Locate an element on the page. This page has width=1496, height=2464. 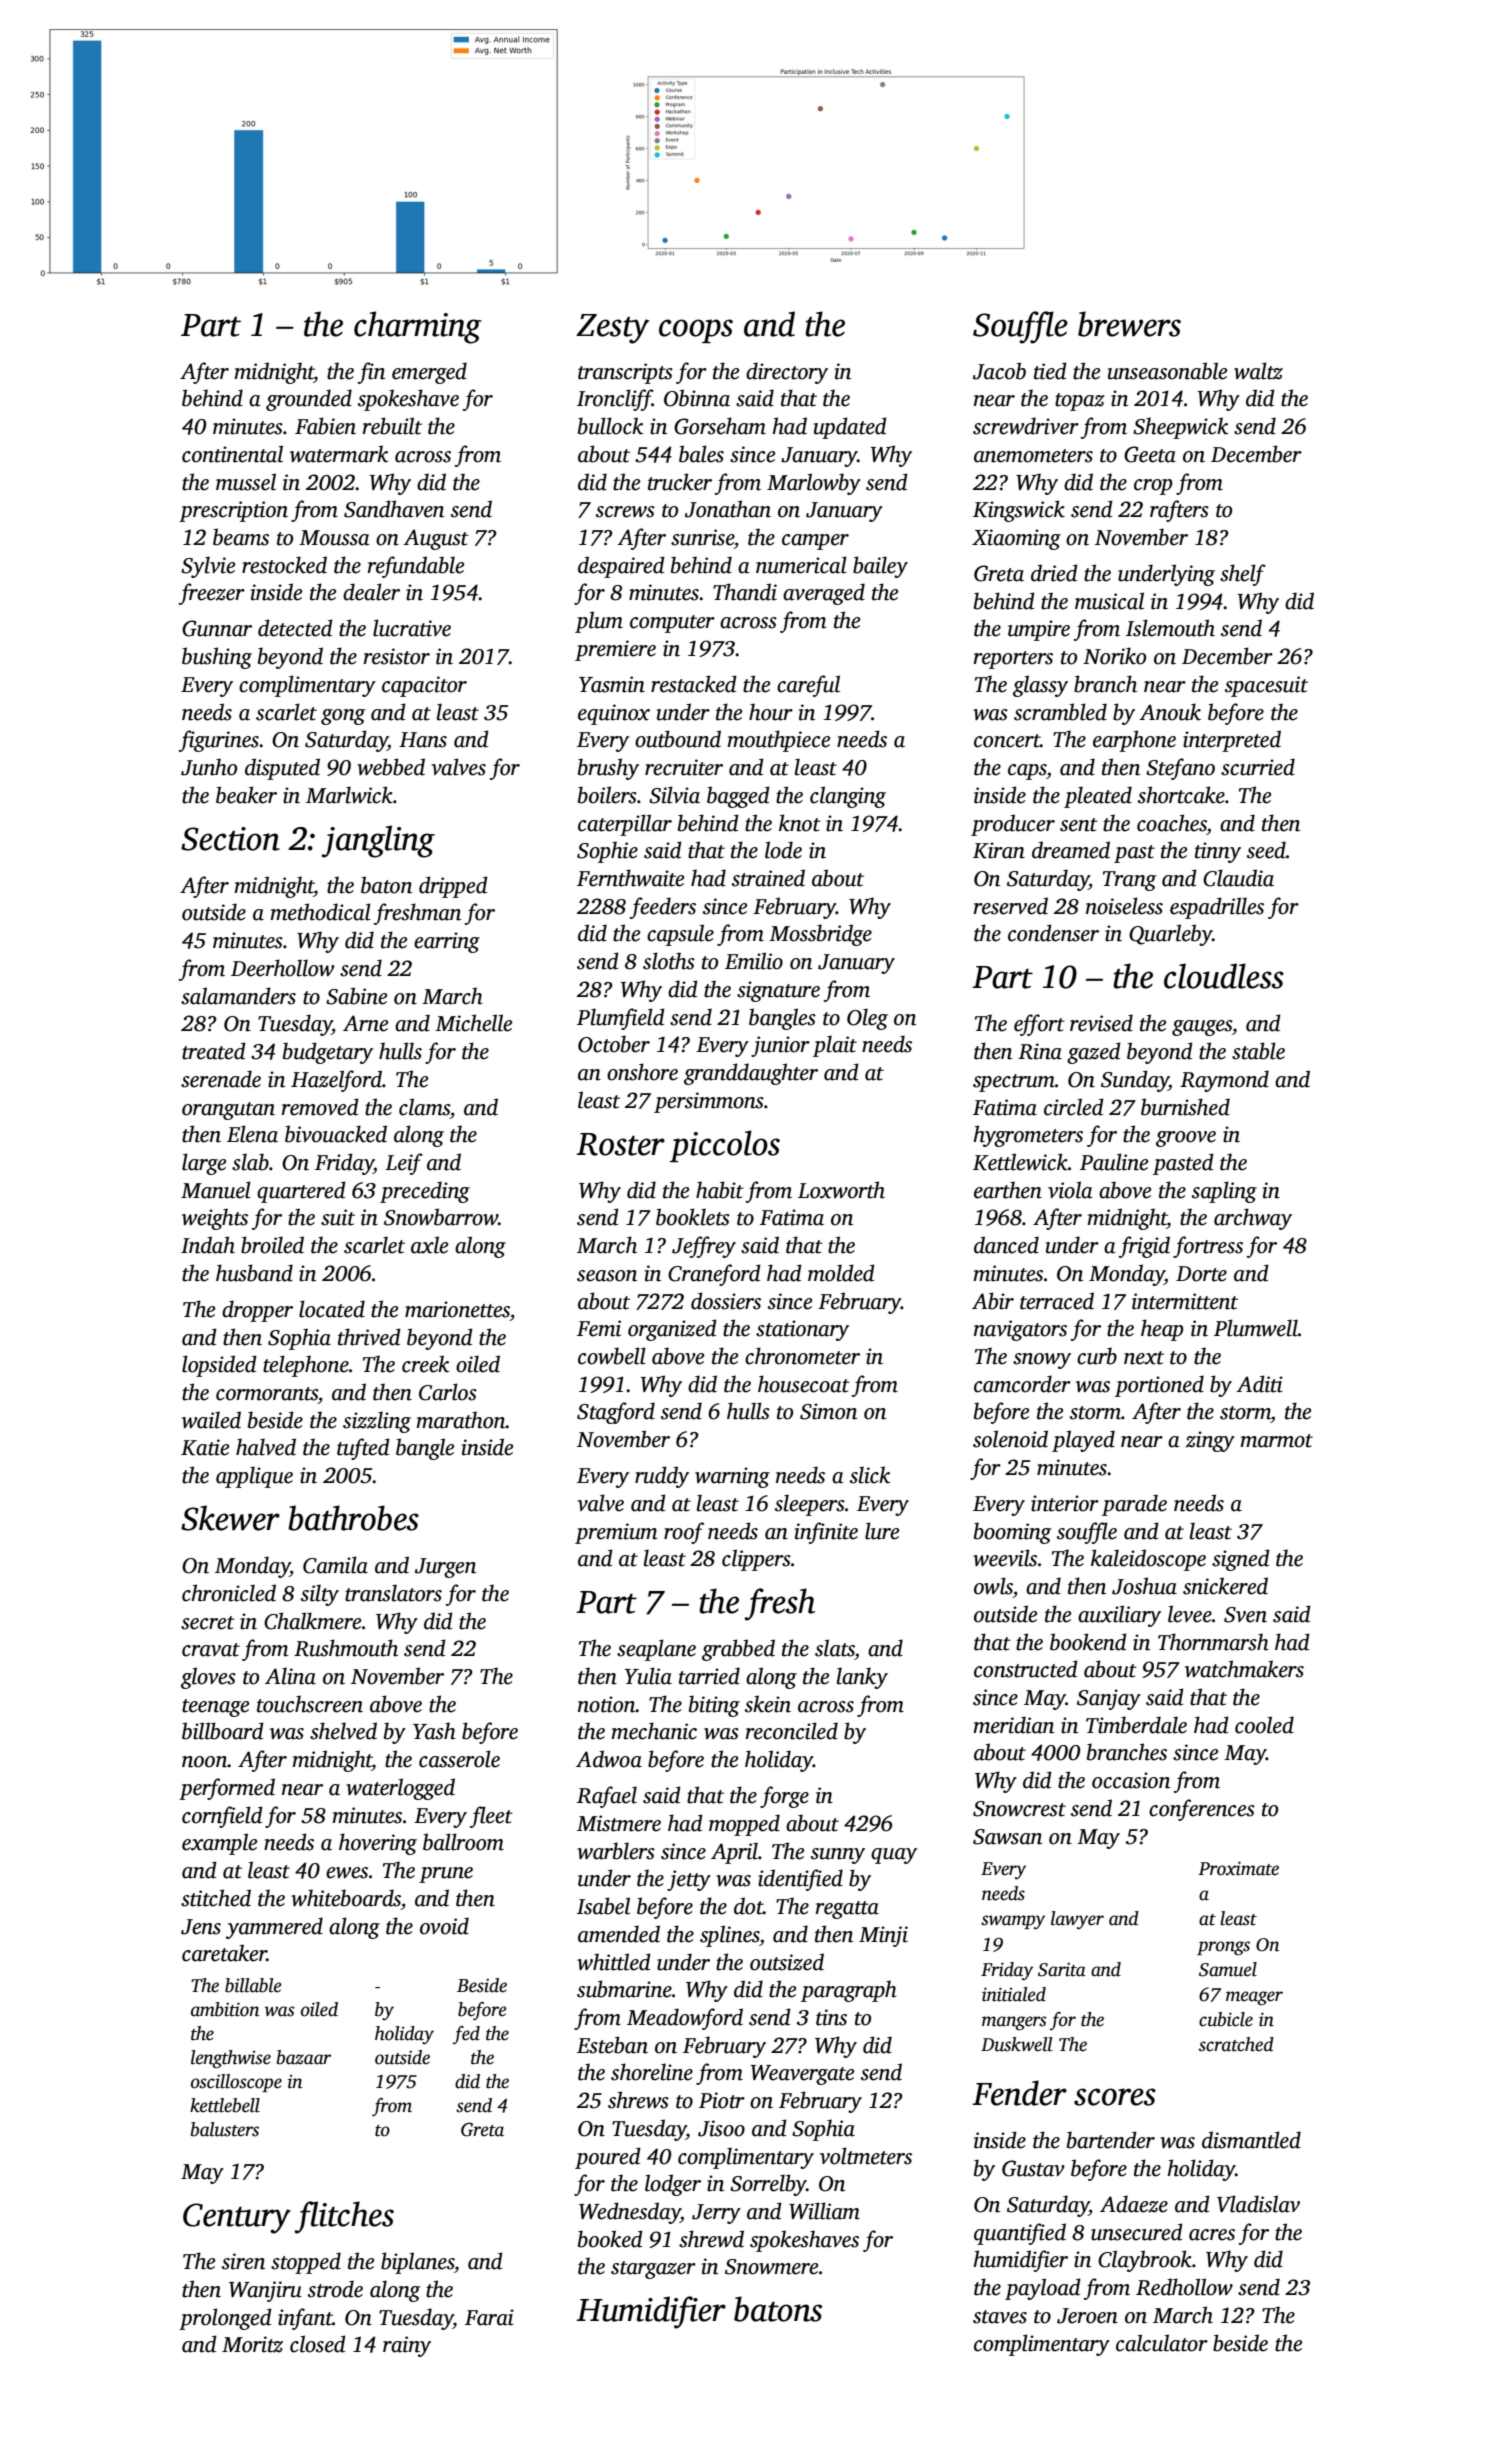
freezer is located at coordinates (212, 594).
